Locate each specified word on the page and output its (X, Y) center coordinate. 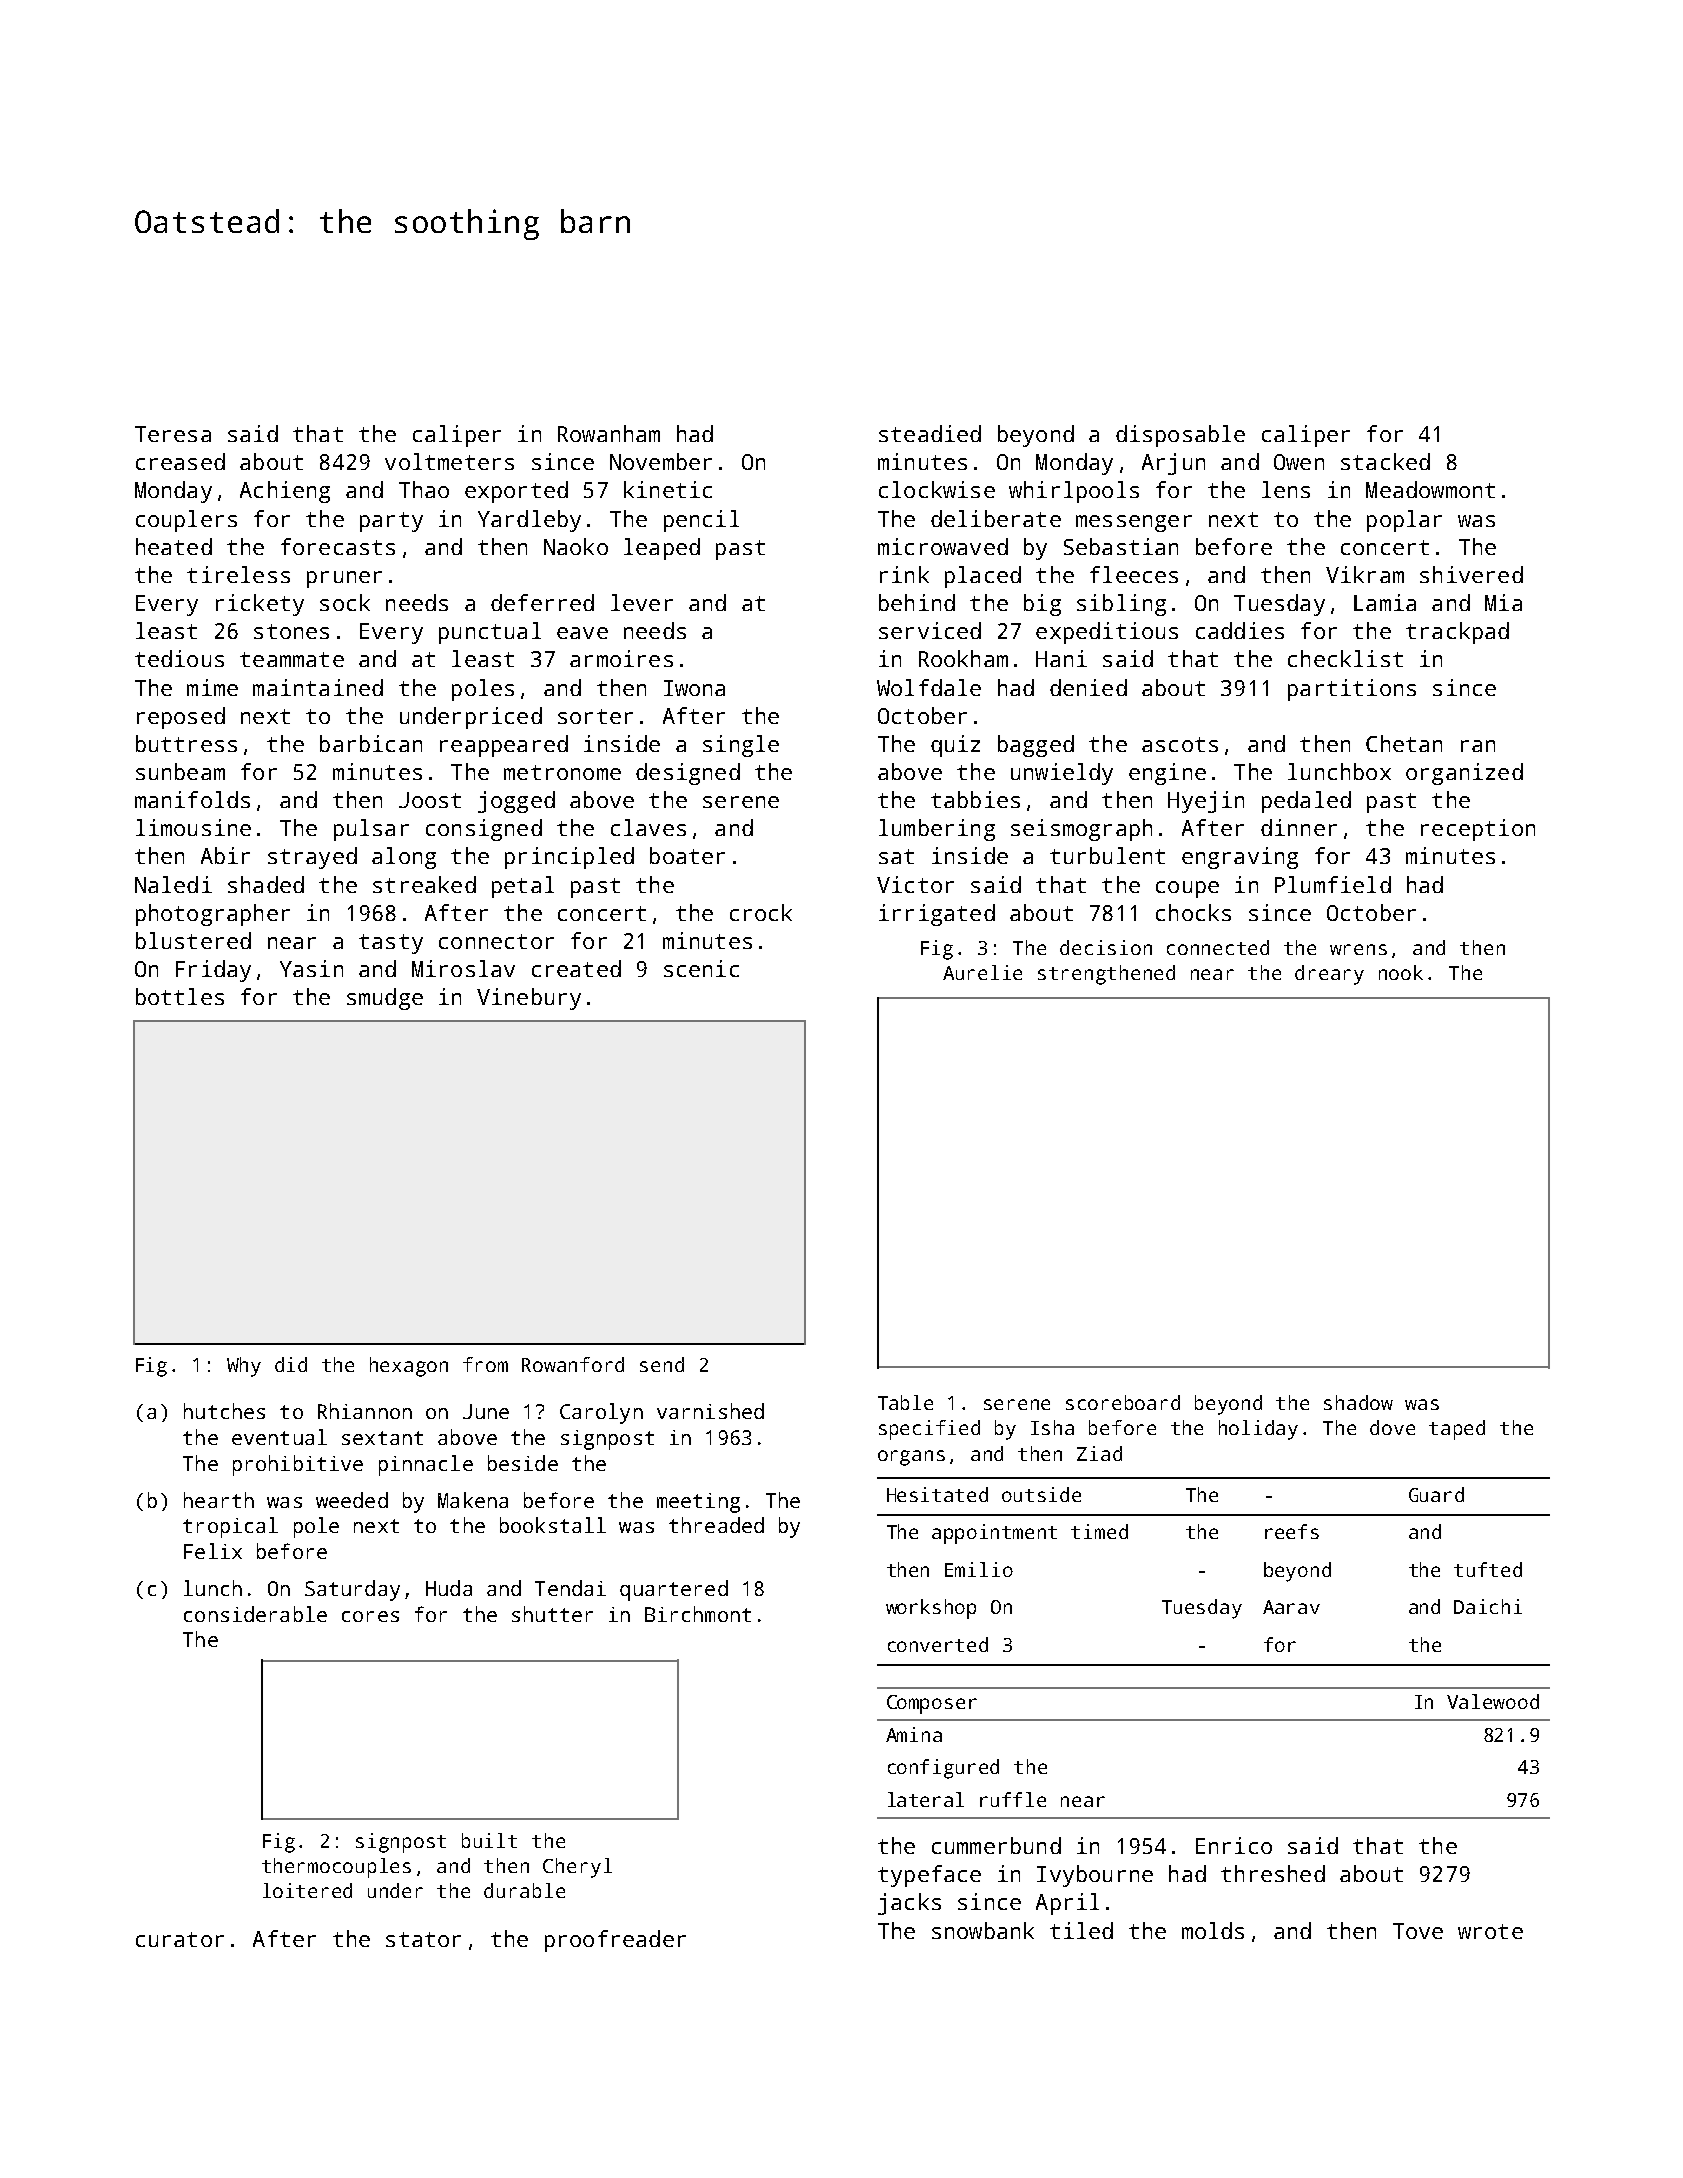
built (489, 1840)
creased (180, 461)
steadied (930, 433)
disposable (1180, 436)
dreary (1329, 975)
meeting (698, 1503)
